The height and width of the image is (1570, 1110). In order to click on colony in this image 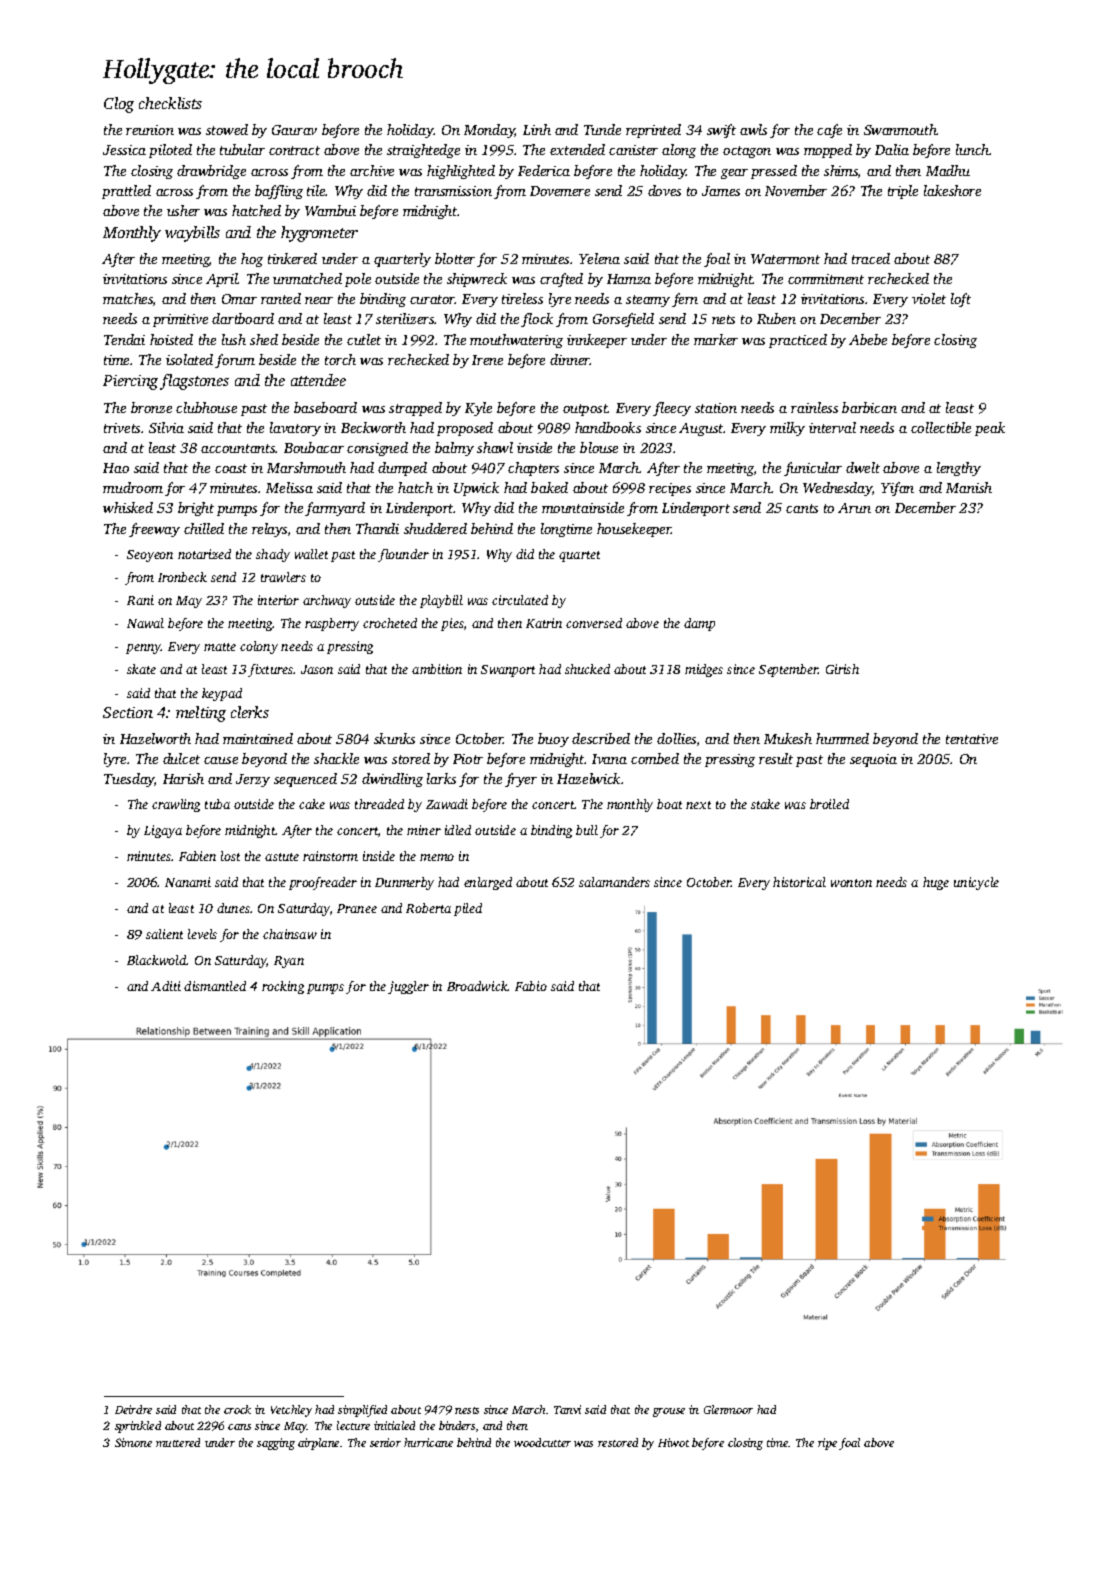, I will do `click(259, 647)`.
